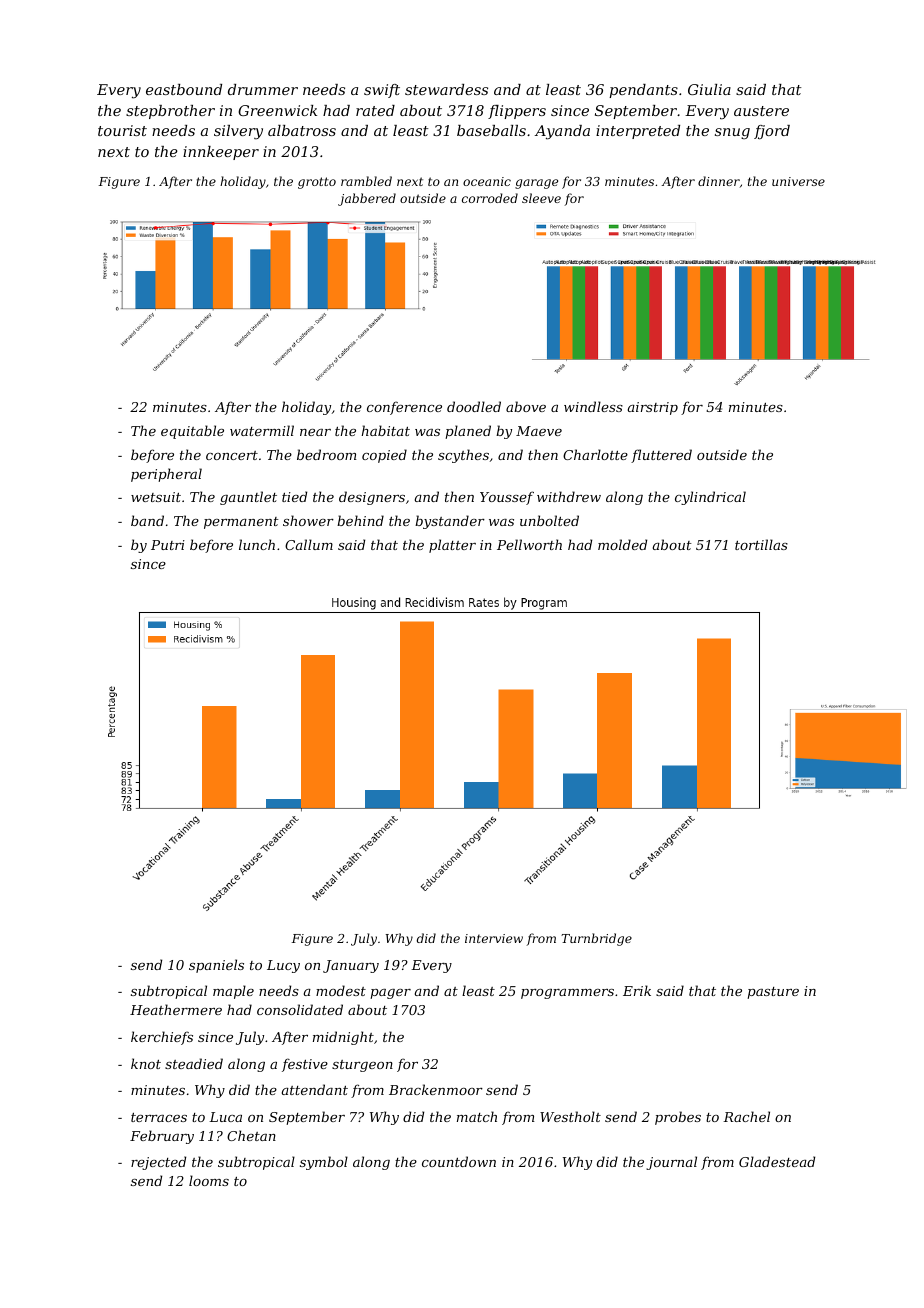  I want to click on interview, so click(494, 938).
